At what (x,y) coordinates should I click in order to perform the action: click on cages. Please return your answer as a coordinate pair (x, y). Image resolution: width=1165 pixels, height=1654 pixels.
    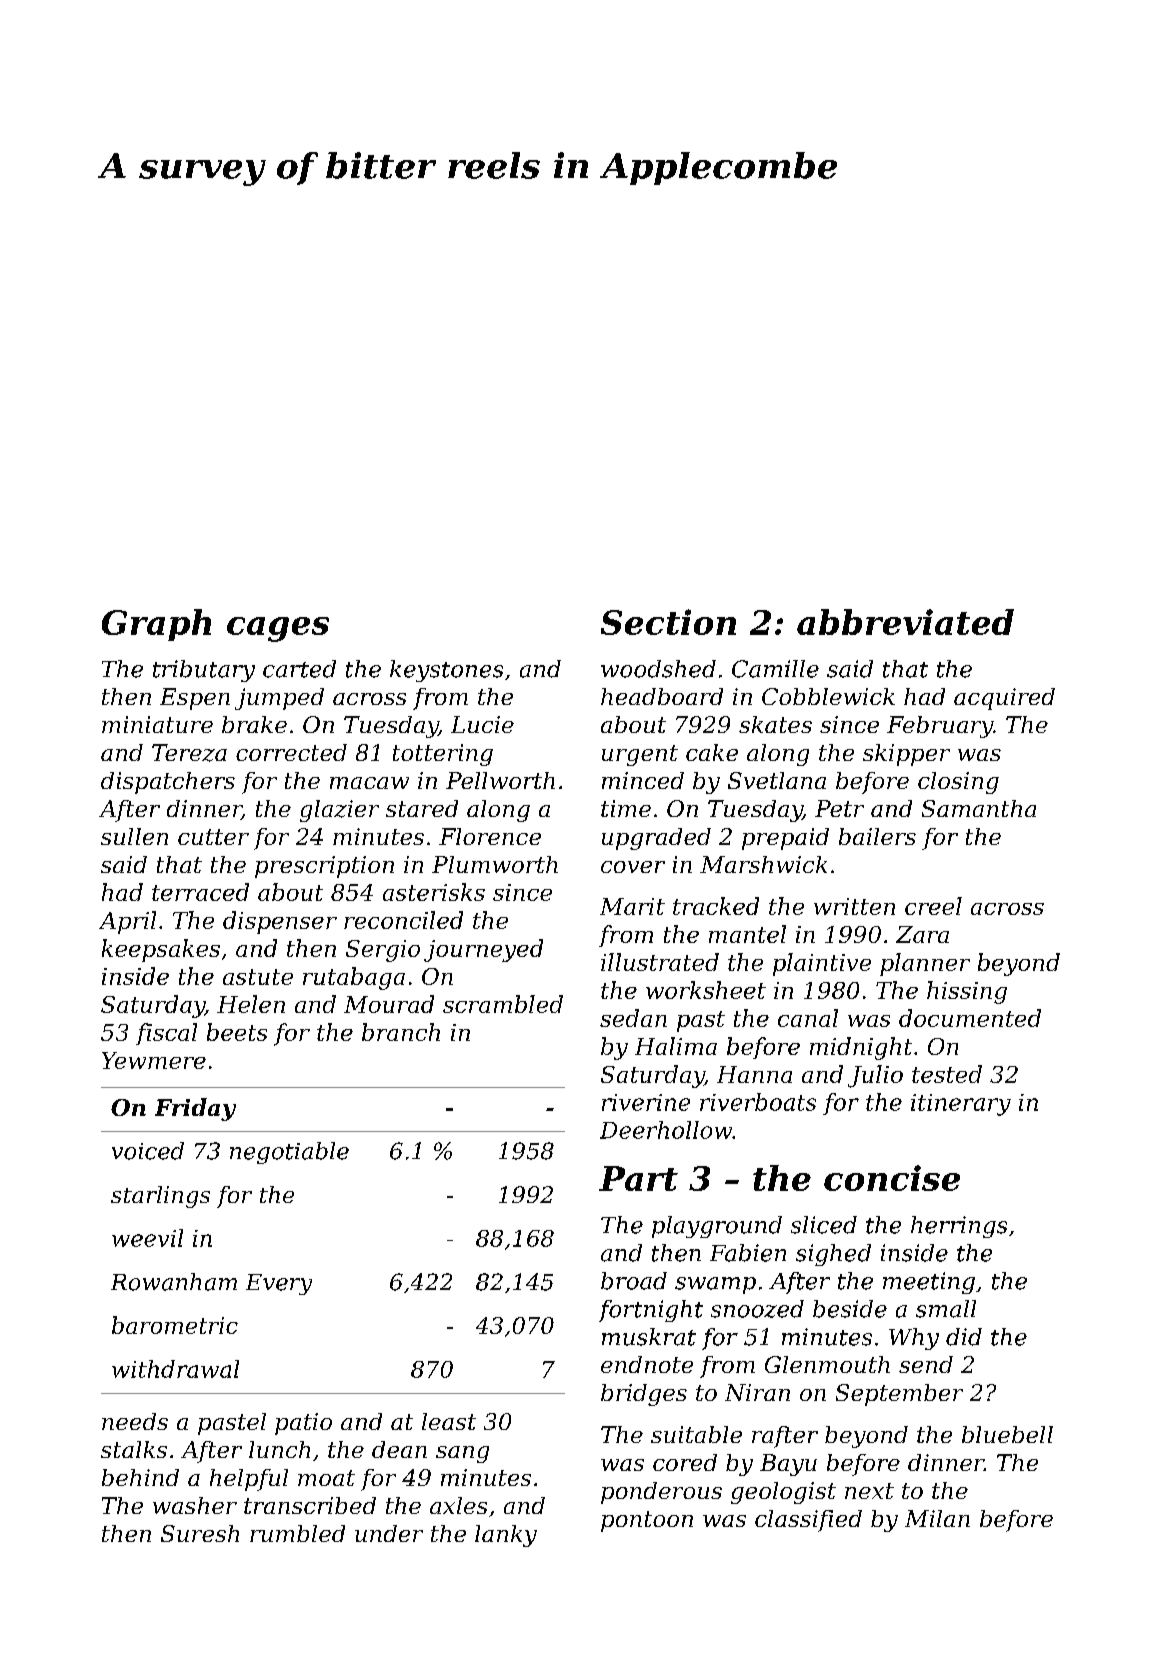
    Looking at the image, I should click on (278, 629).
